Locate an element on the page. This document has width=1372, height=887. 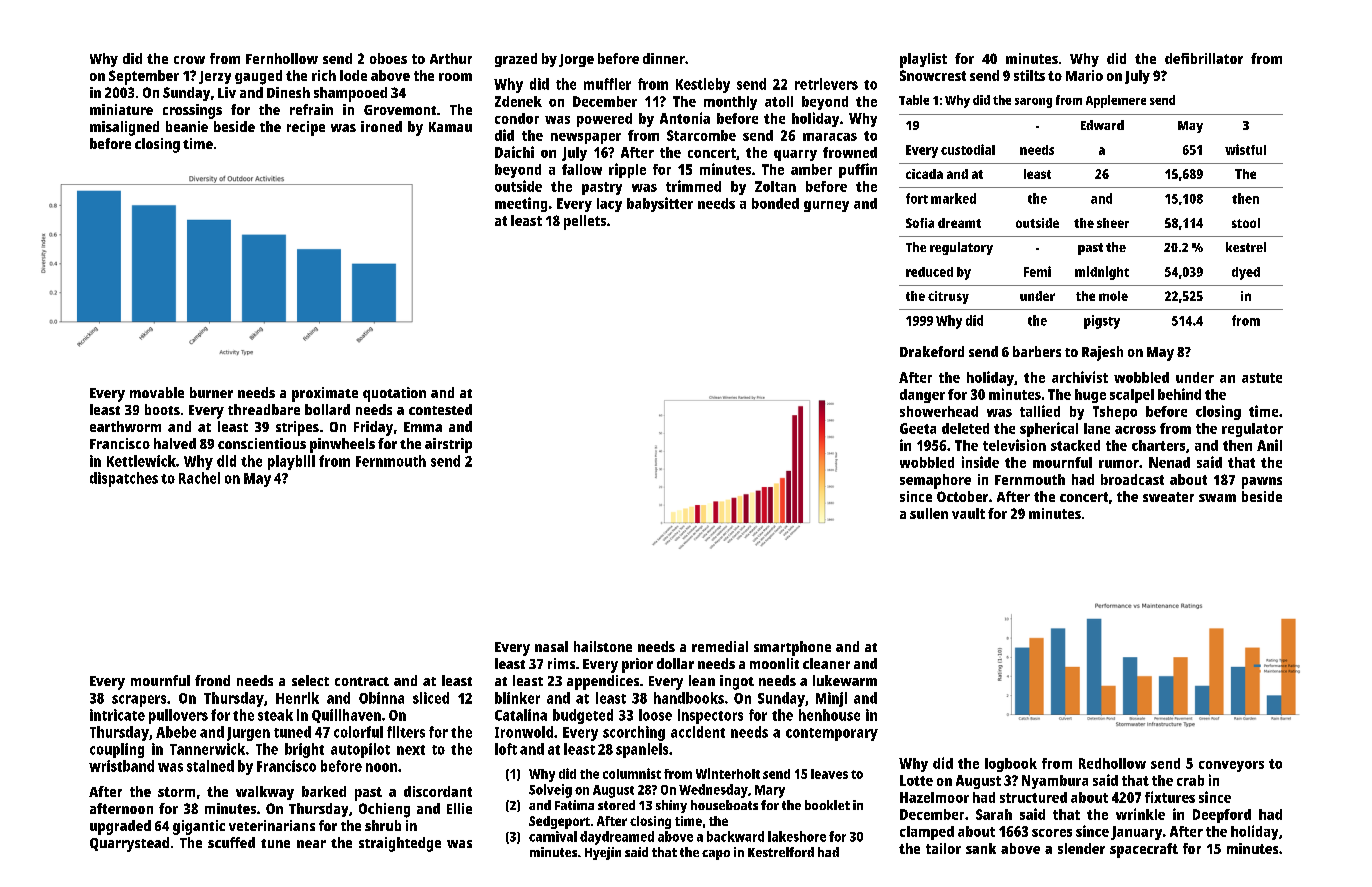
miniature is located at coordinates (121, 109).
